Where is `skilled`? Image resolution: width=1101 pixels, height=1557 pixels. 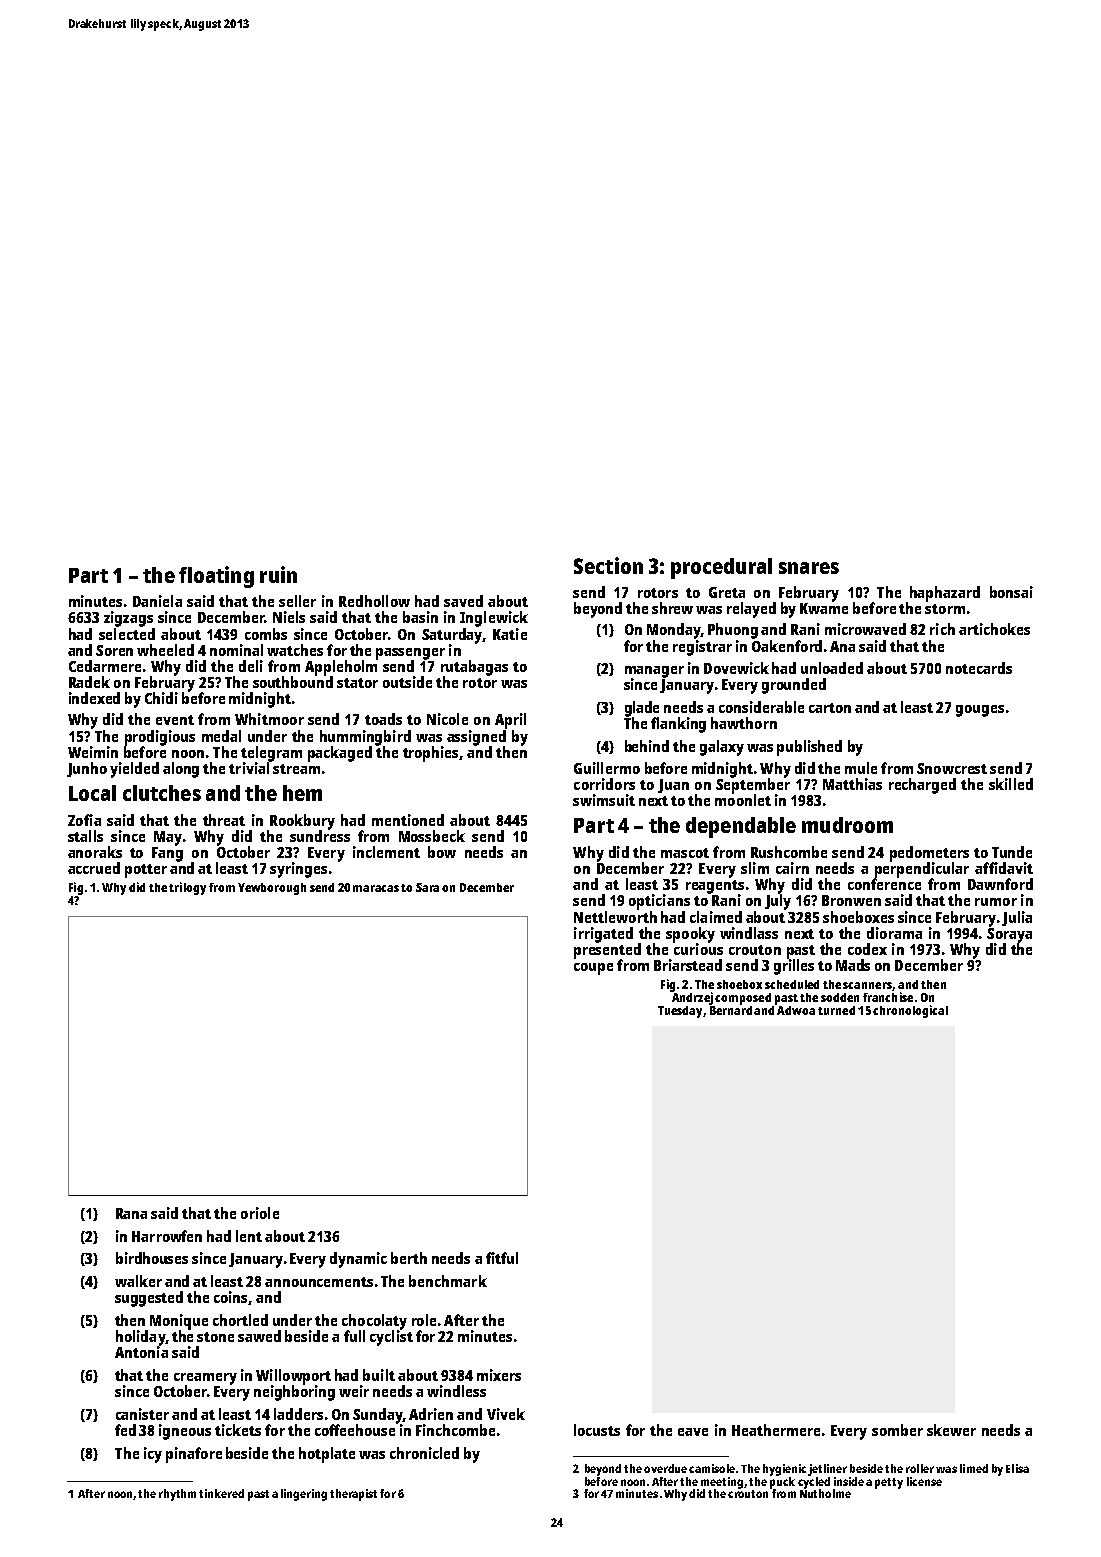 skilled is located at coordinates (1011, 784).
